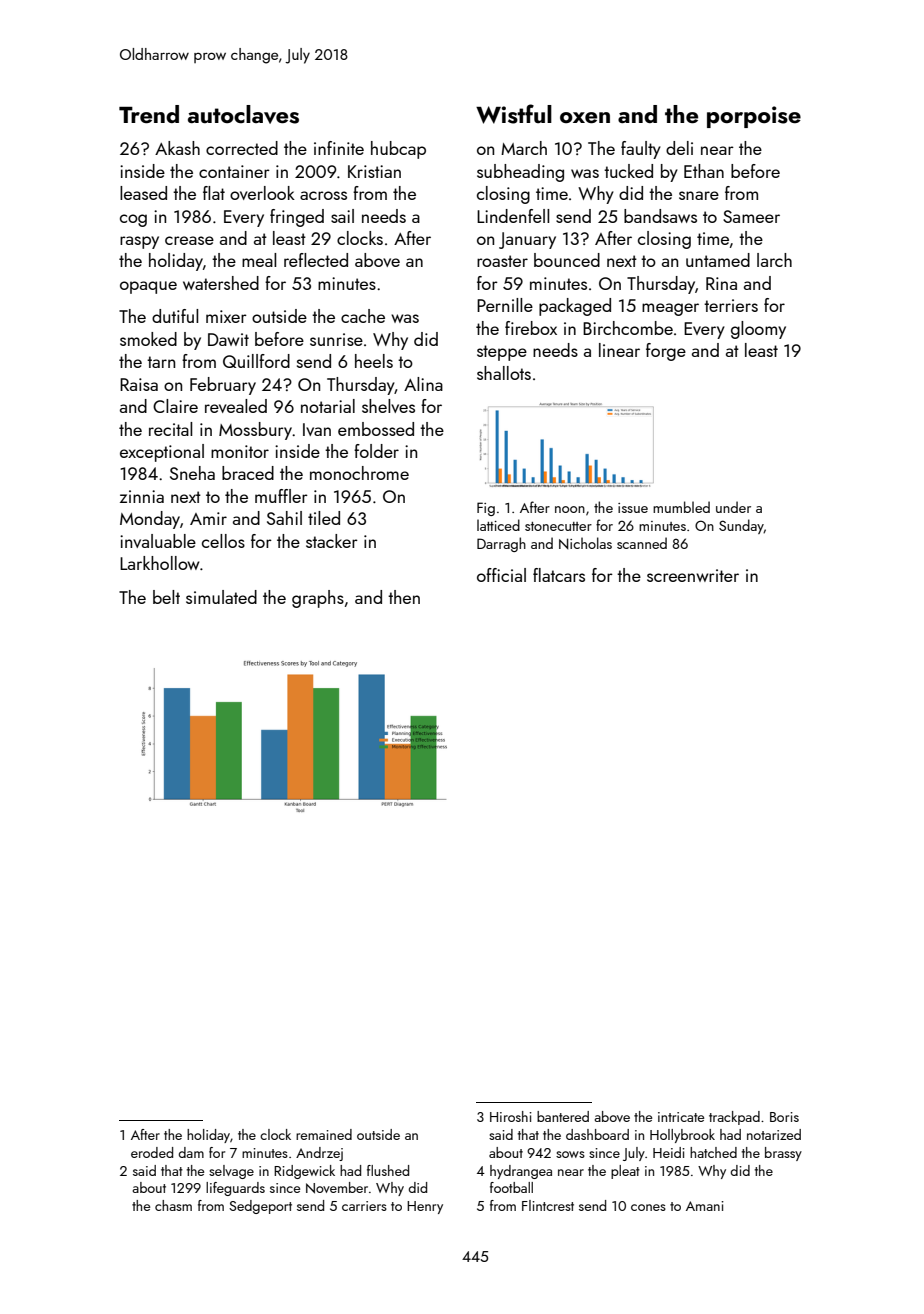  I want to click on Sedgeport, so click(260, 1207).
